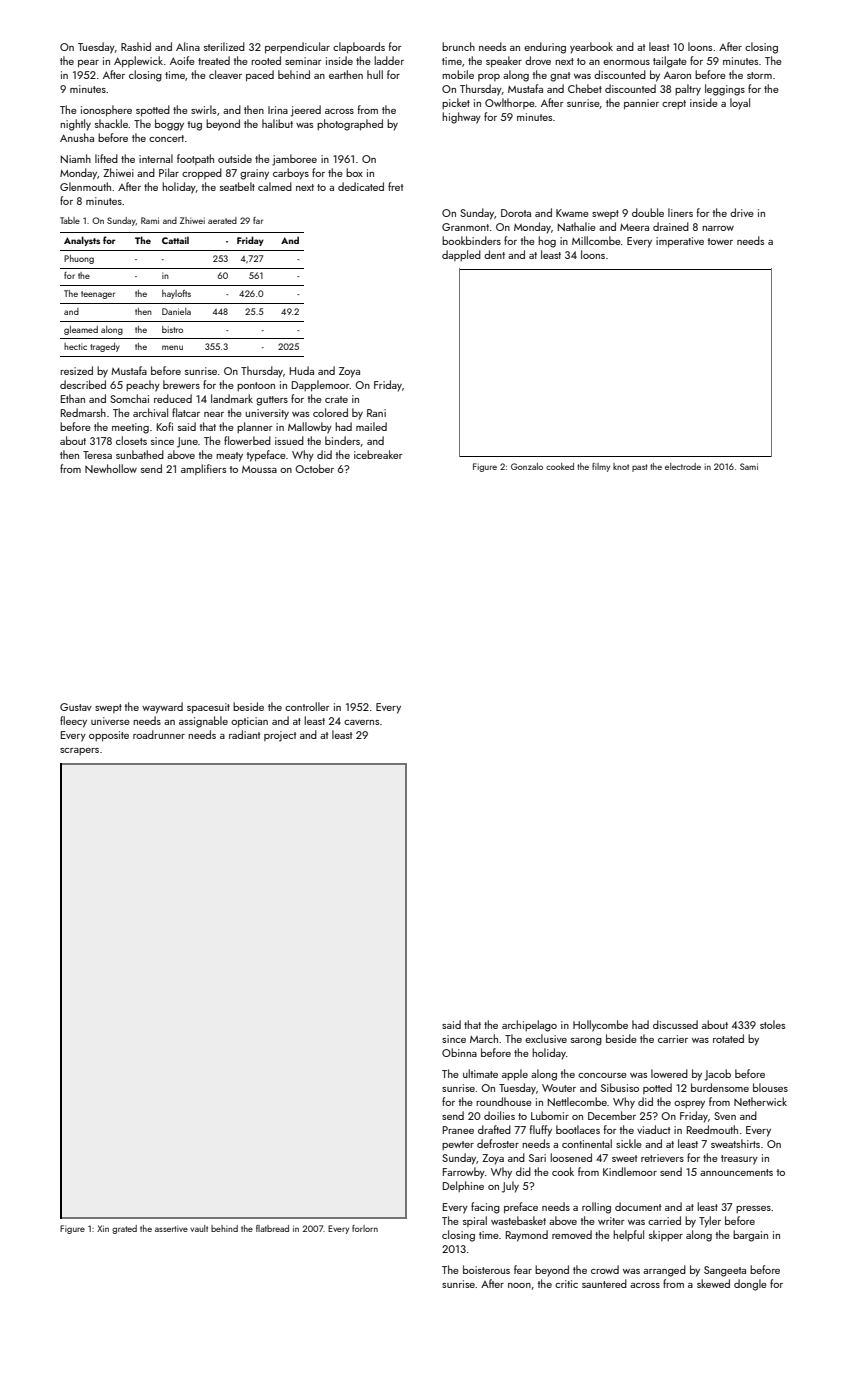  Describe the element at coordinates (199, 1228) in the screenshot. I see `vault` at that location.
